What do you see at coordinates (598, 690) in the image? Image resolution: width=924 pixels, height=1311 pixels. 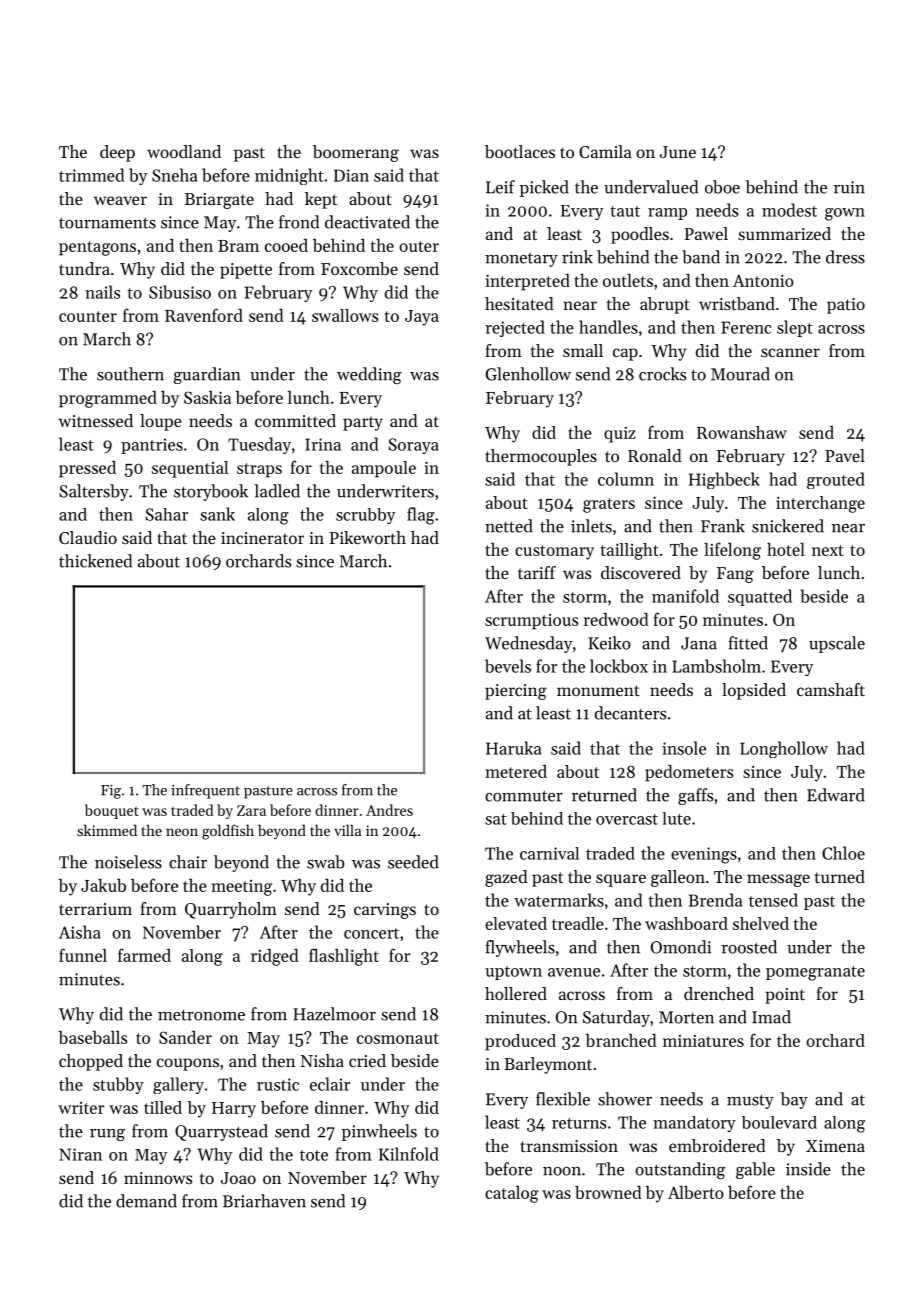 I see `monument` at bounding box center [598, 690].
